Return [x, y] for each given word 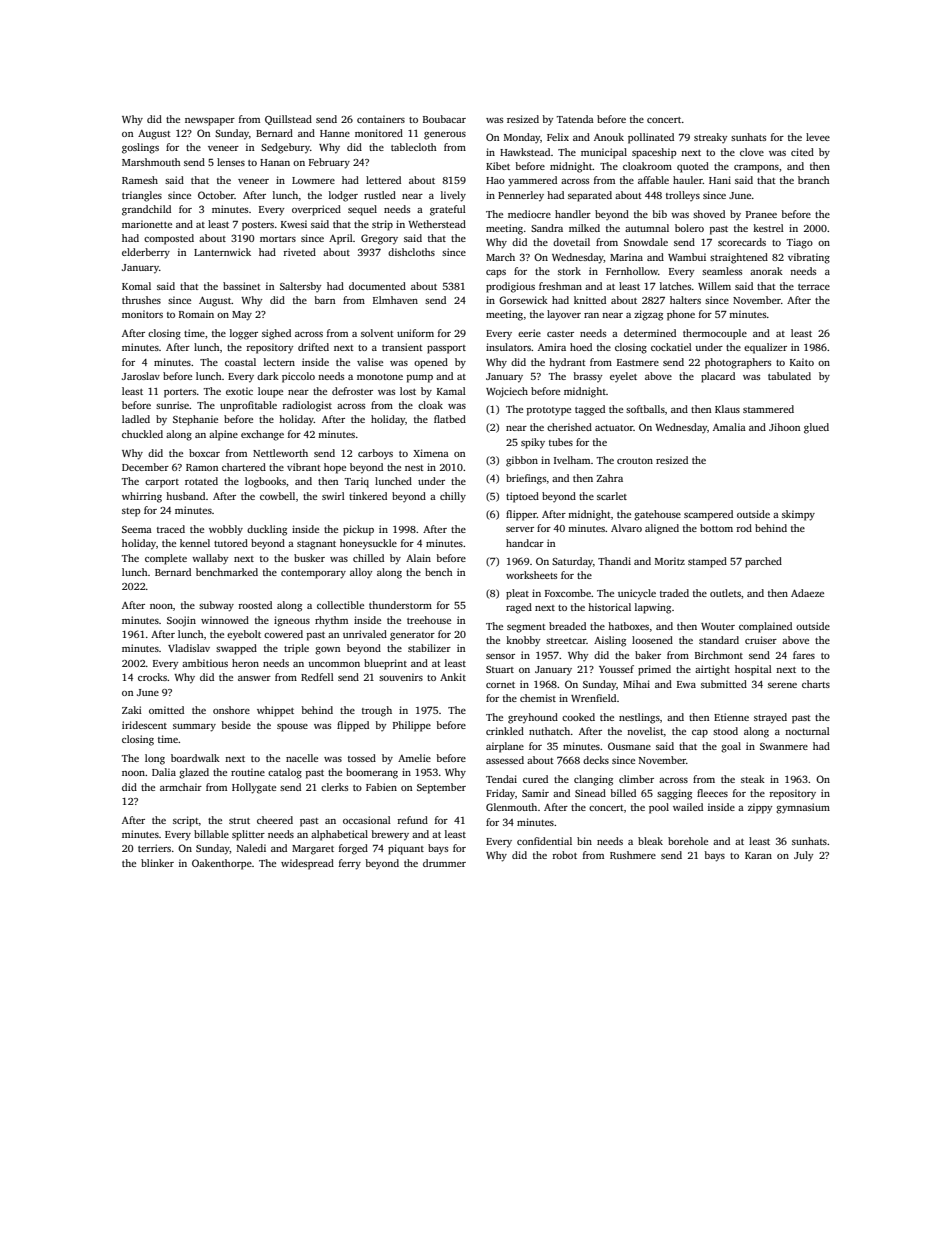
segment [526, 628]
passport [446, 349]
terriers [154, 848]
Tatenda [575, 119]
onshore [231, 710]
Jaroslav [141, 376]
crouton [635, 461]
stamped [707, 562]
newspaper [210, 122]
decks [596, 760]
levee [818, 137]
